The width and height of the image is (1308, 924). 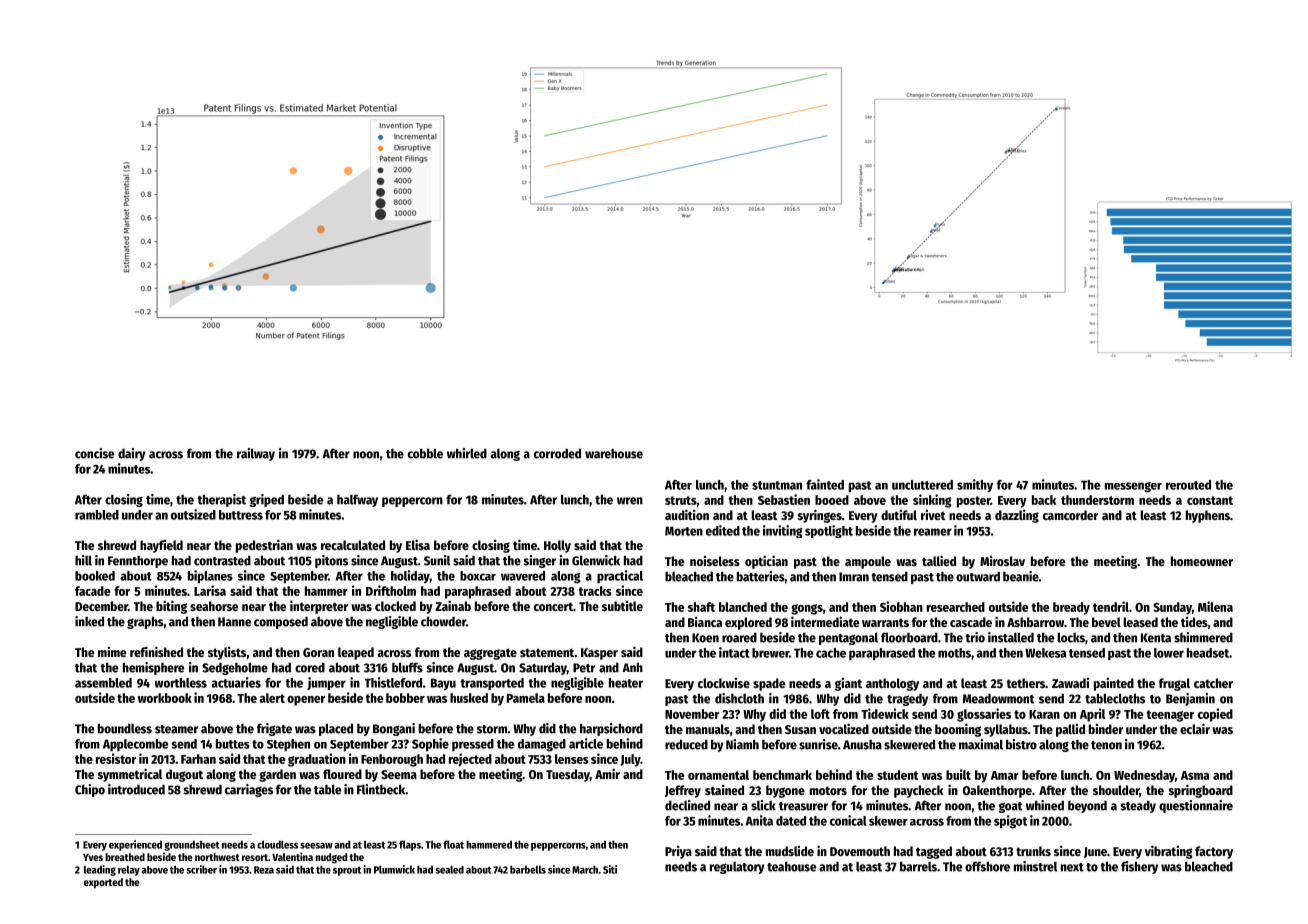 What do you see at coordinates (103, 883) in the image?
I see `exported` at bounding box center [103, 883].
